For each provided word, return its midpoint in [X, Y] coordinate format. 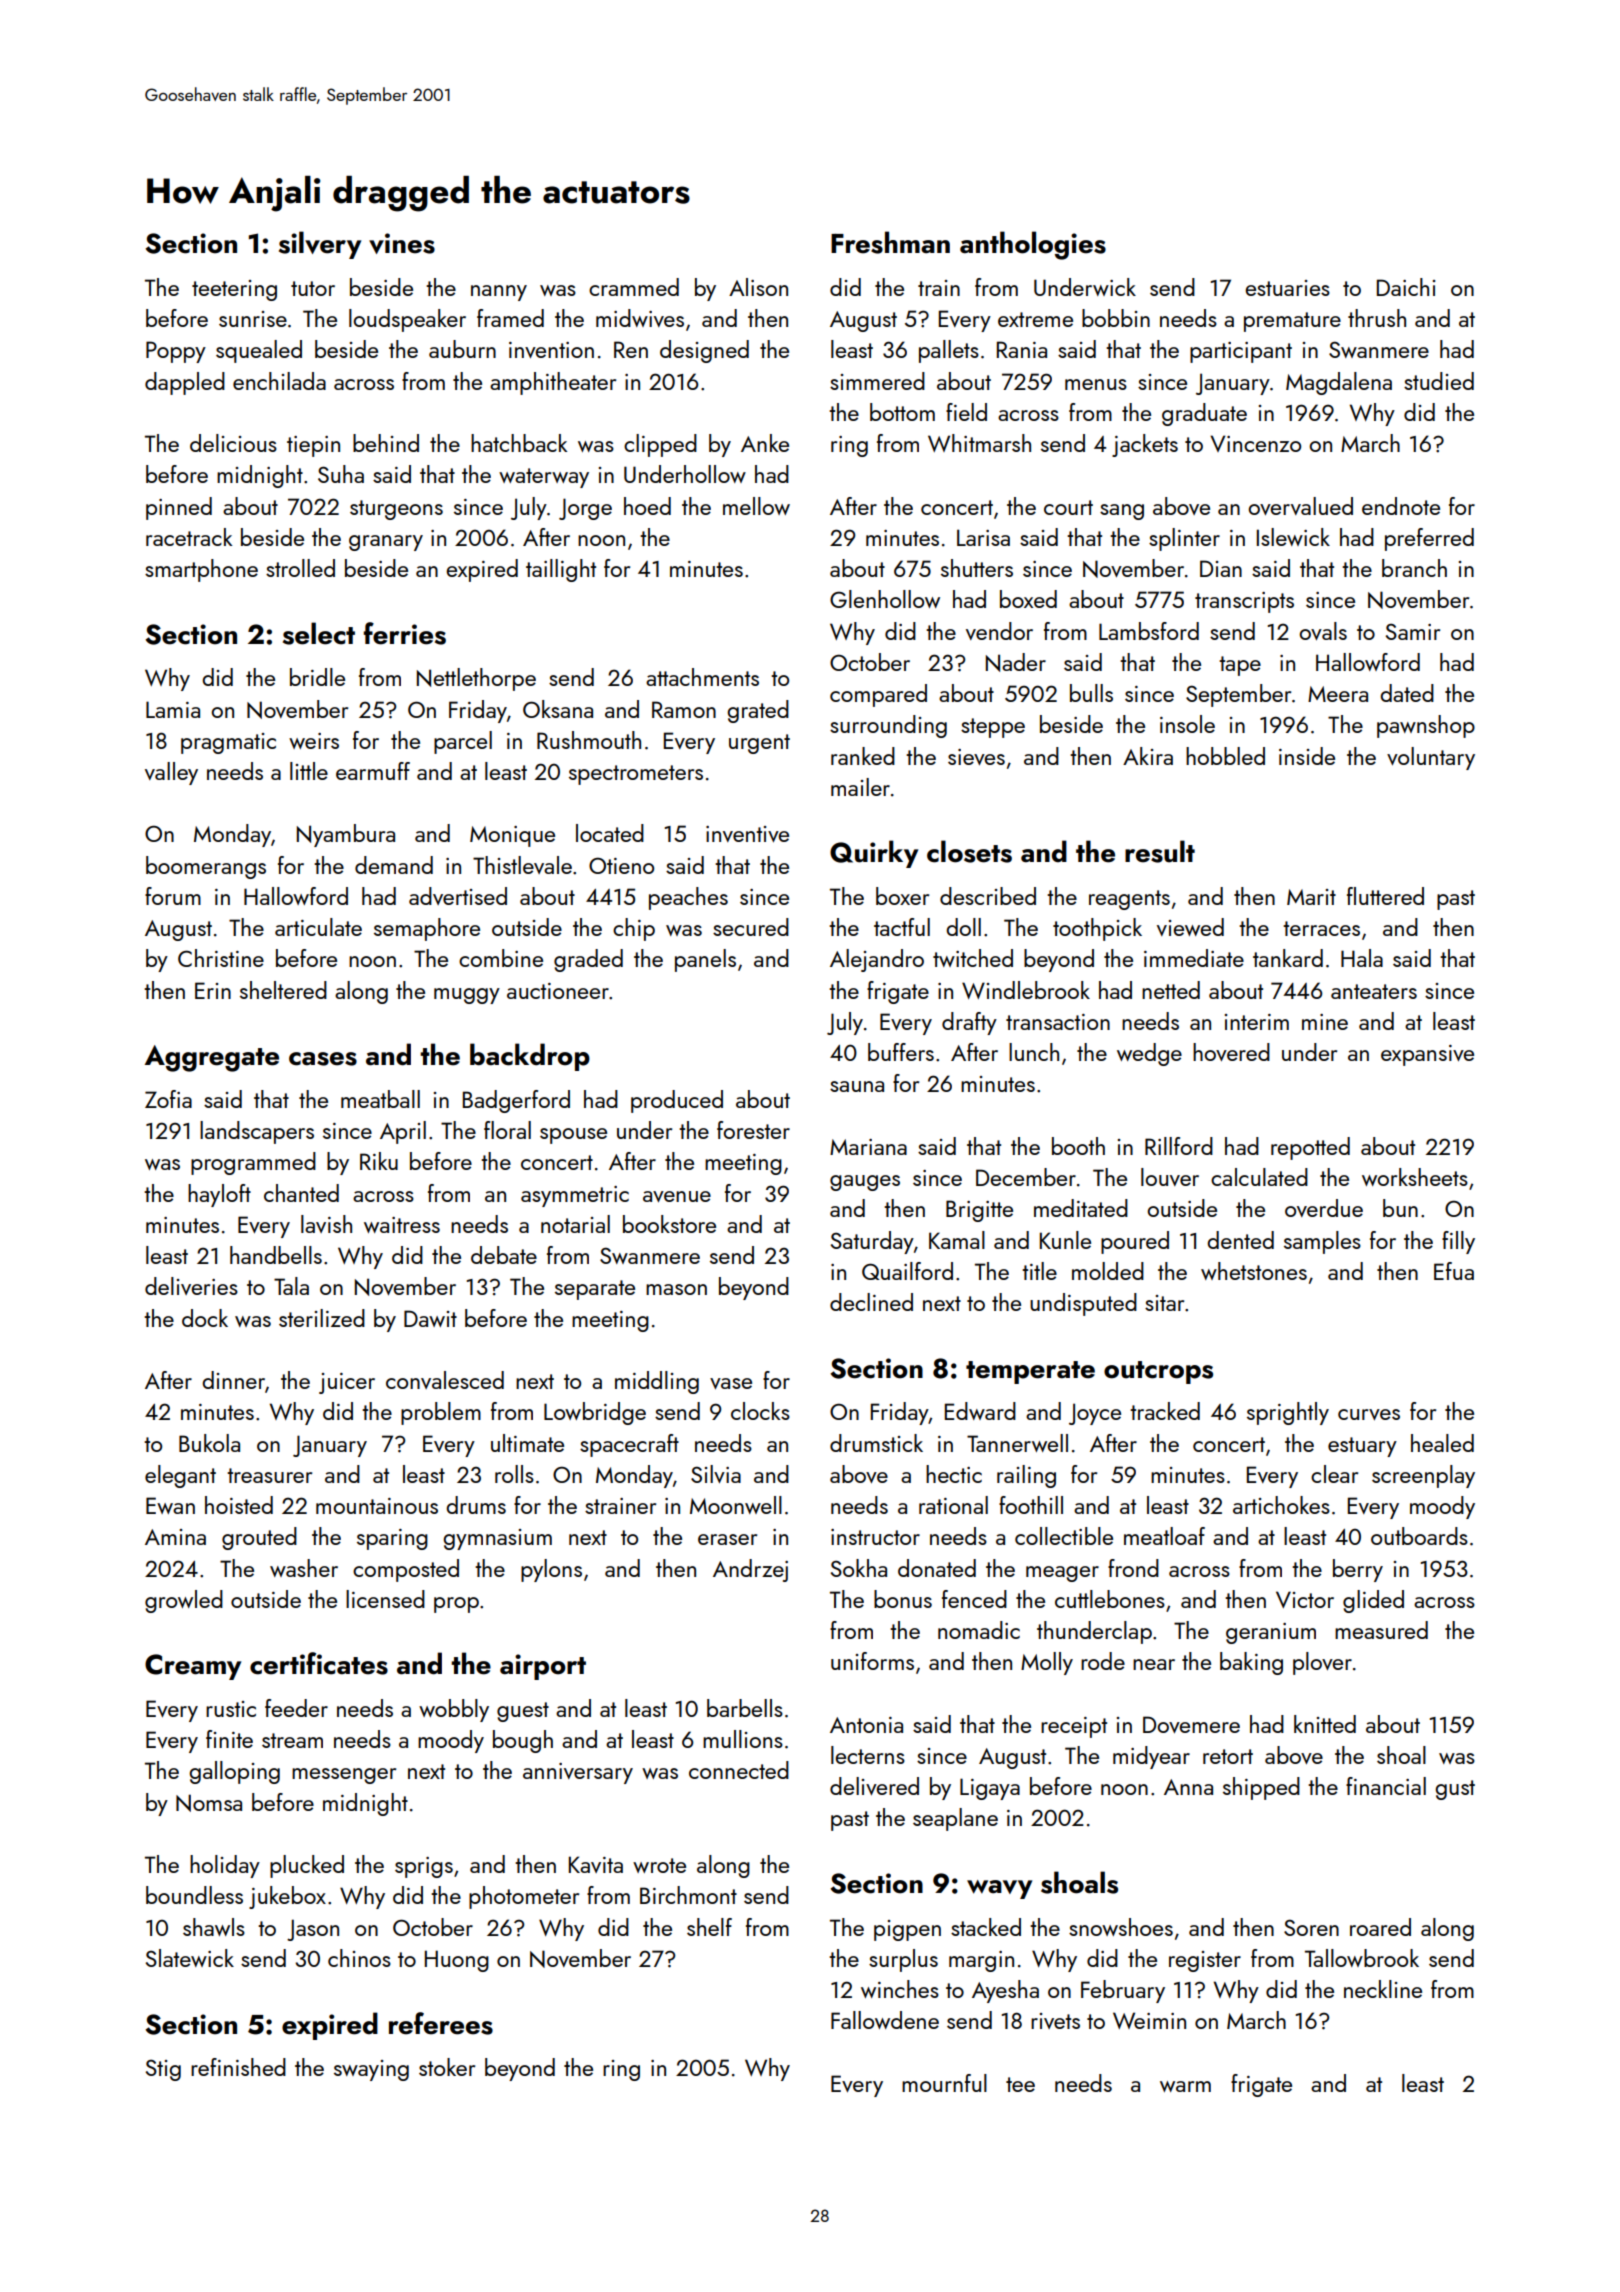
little [309, 771]
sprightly [1288, 1413]
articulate [318, 927]
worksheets [1415, 1177]
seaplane [955, 1819]
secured [751, 927]
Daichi [1406, 287]
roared [1380, 1927]
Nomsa [209, 1803]
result [1160, 851]
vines [402, 243]
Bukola [209, 1443]
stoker [447, 2067]
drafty [969, 1023]
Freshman [890, 242]
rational [953, 1505]
